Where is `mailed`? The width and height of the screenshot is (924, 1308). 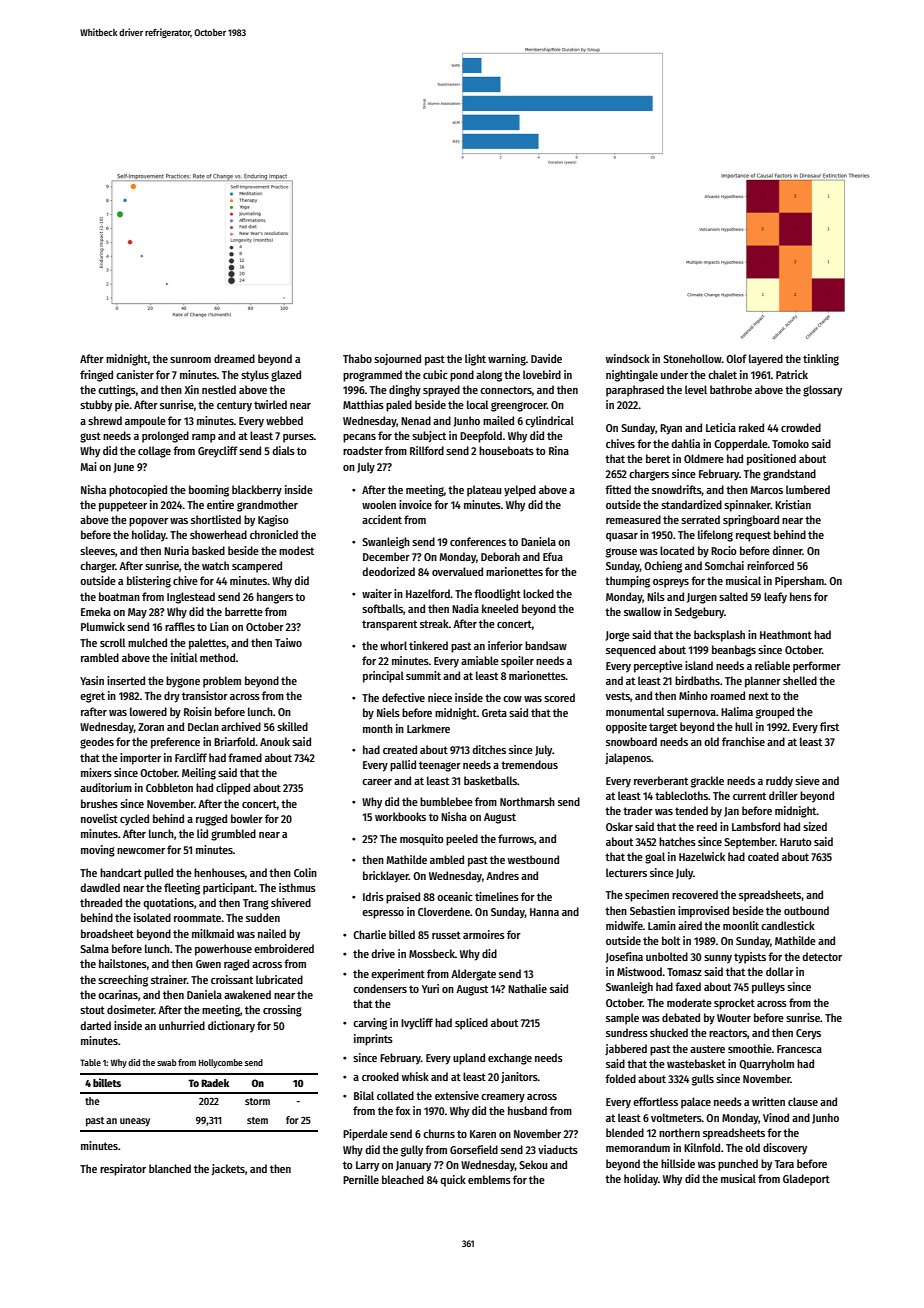 mailed is located at coordinates (498, 420).
